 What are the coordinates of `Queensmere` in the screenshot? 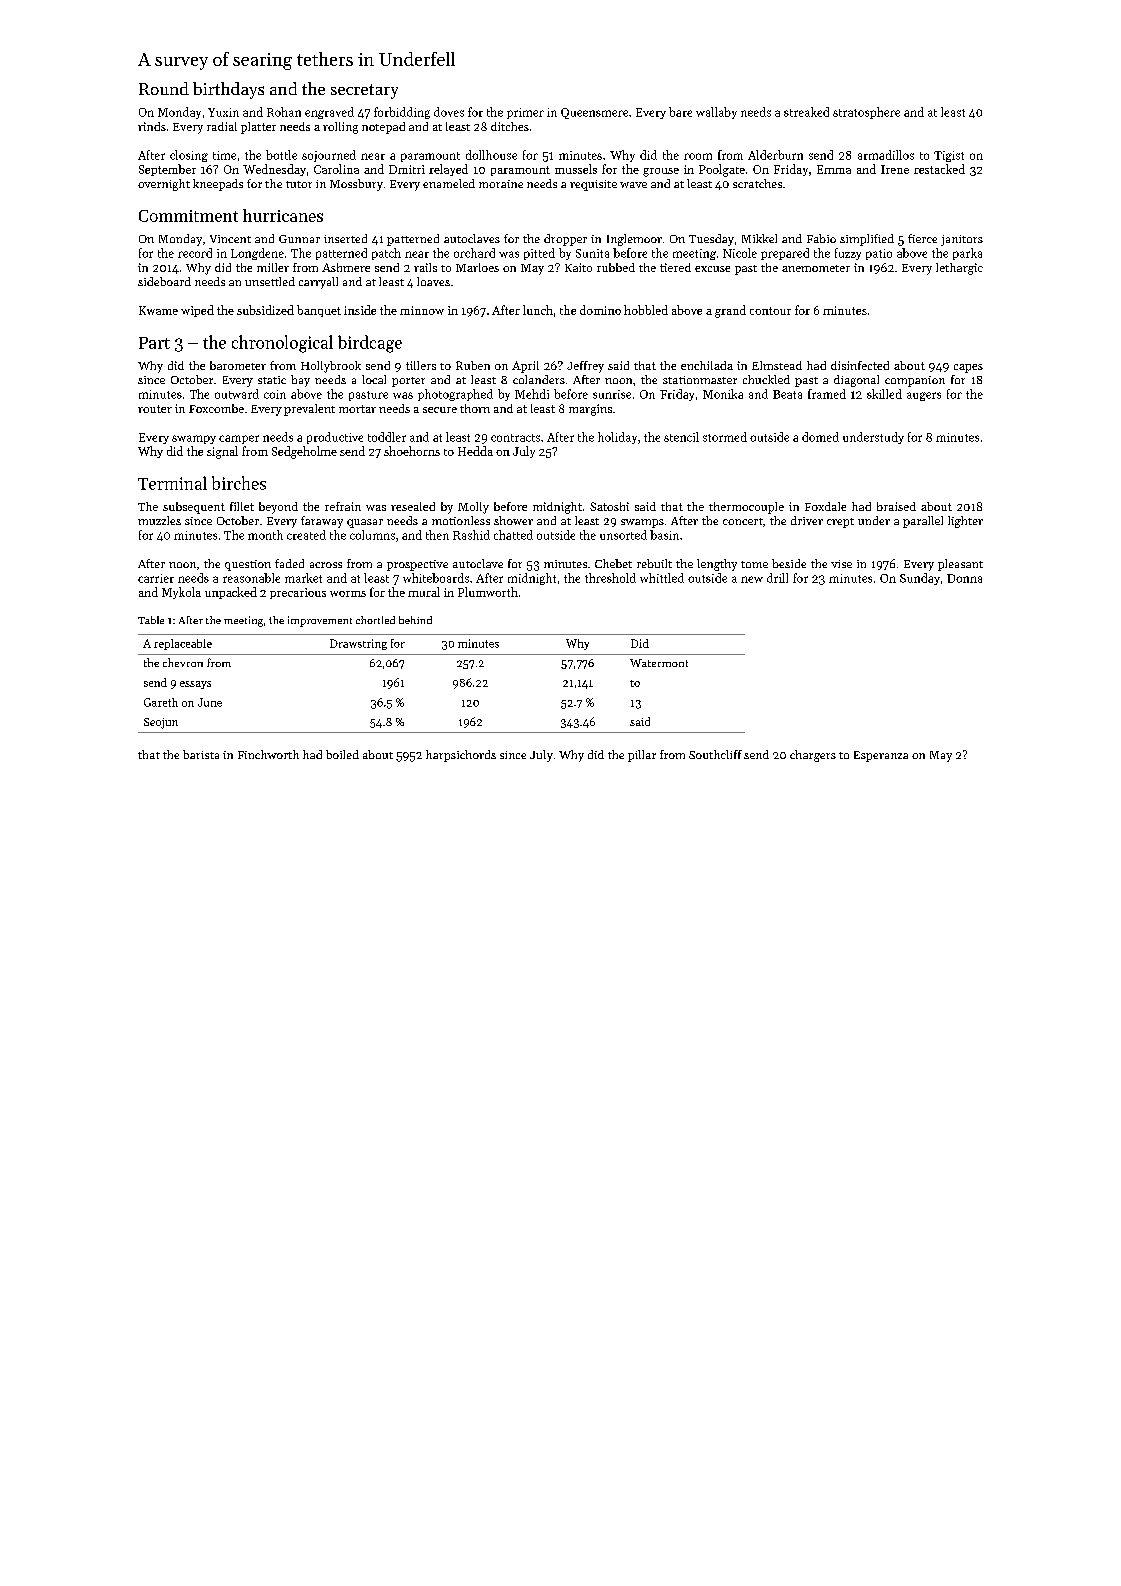 It's located at (594, 113).
